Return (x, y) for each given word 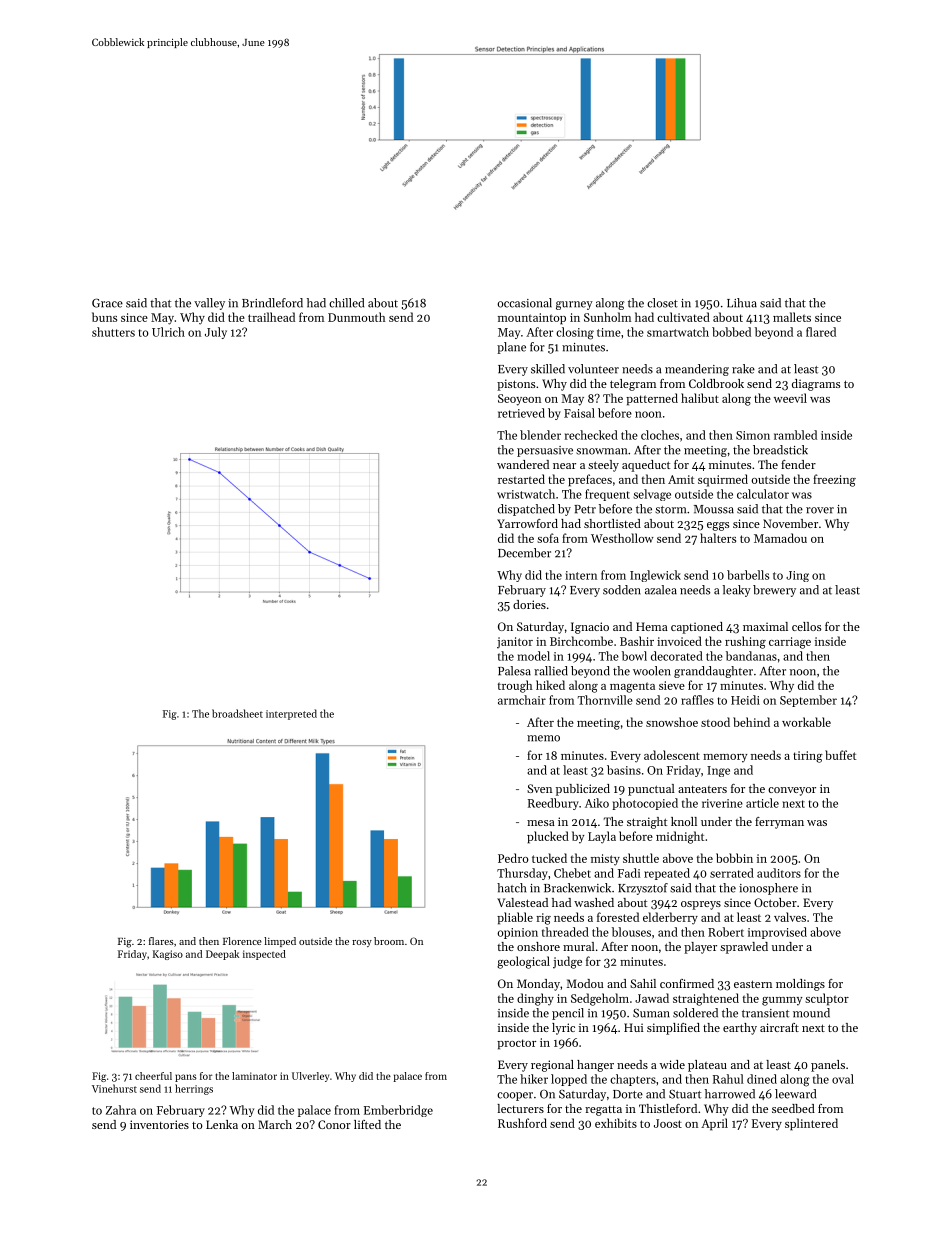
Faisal (579, 413)
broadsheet (237, 713)
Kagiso (168, 955)
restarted (521, 479)
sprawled (744, 948)
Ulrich (168, 332)
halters (718, 538)
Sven (539, 788)
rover (820, 510)
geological (523, 962)
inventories (159, 1124)
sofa (548, 538)
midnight (680, 837)
